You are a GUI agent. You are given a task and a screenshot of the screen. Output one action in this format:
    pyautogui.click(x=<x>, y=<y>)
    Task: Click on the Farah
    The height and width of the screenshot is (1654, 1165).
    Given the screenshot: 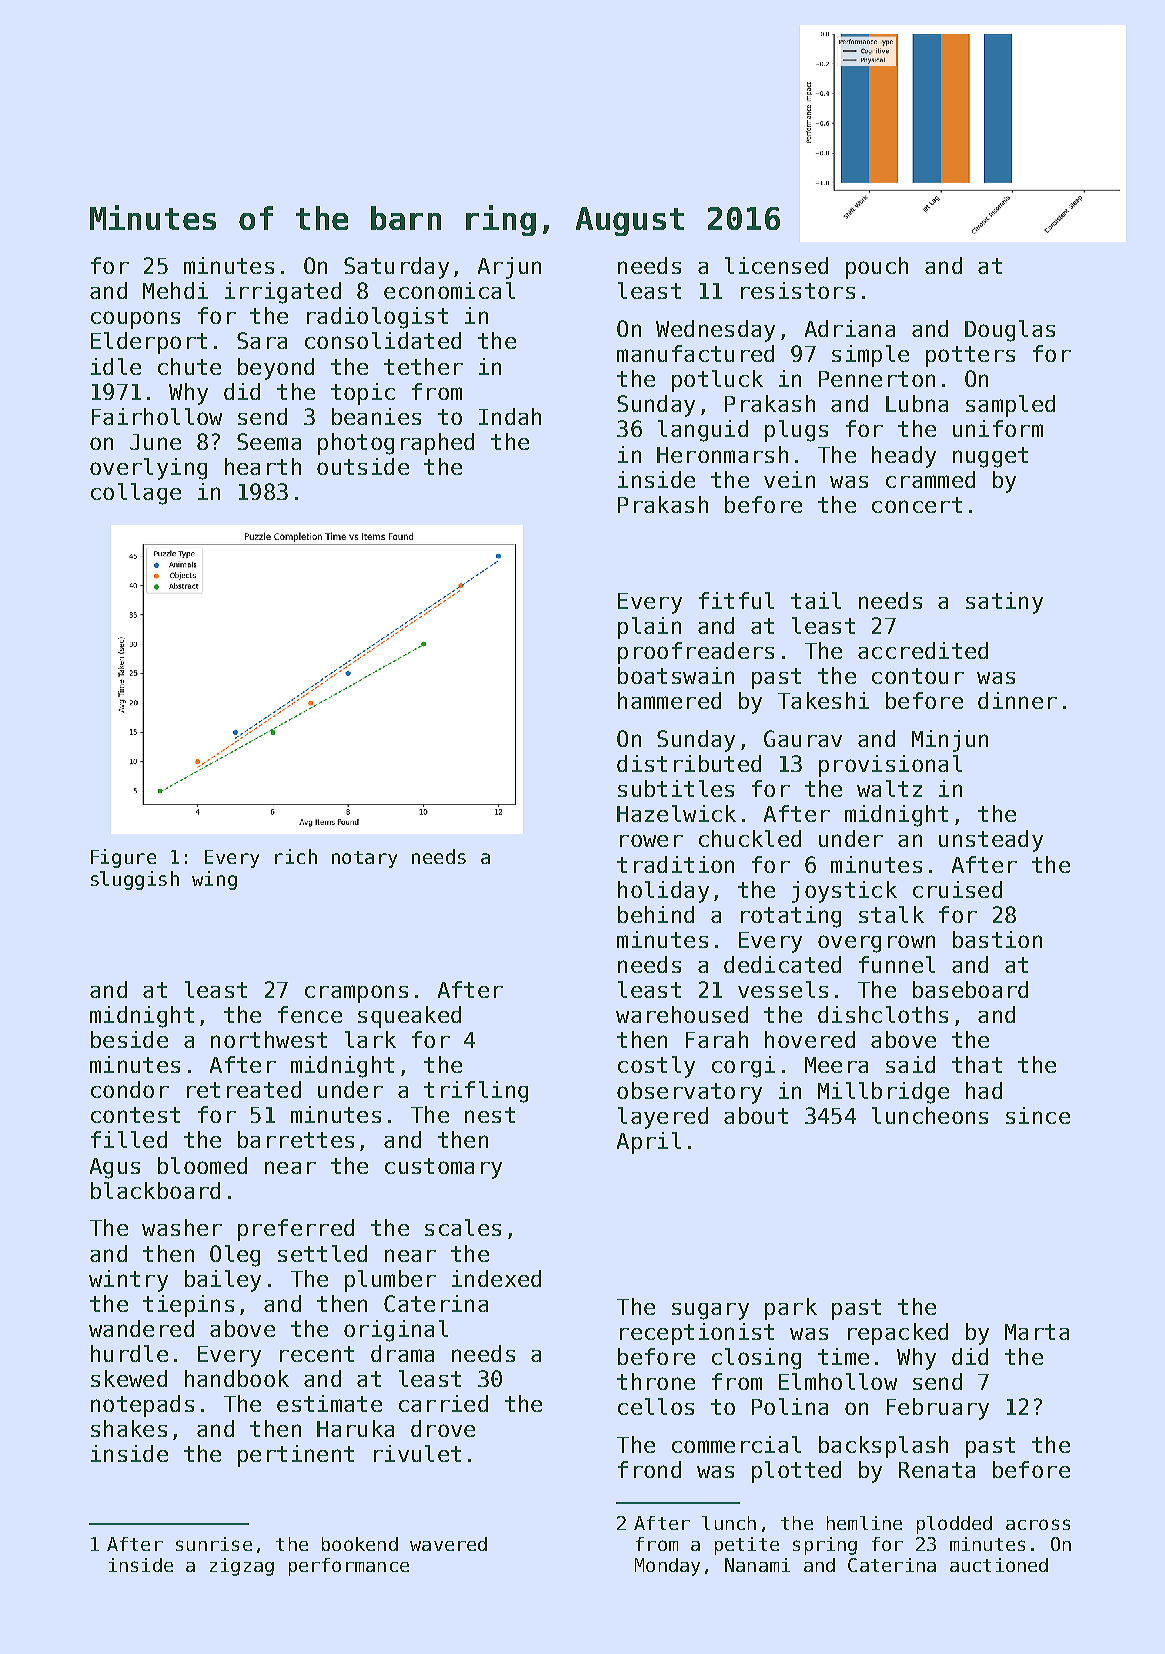 What is the action you would take?
    pyautogui.click(x=717, y=1039)
